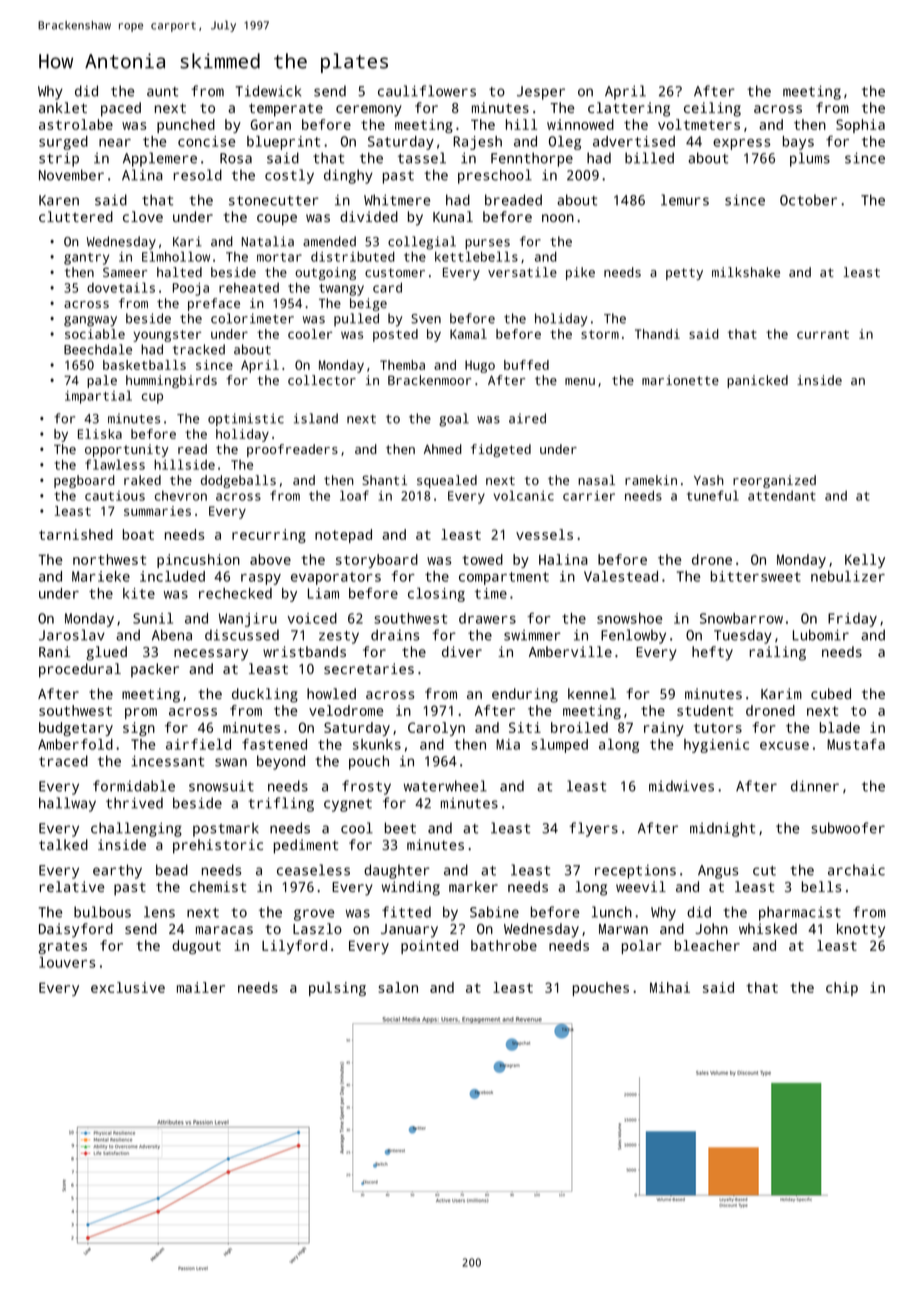 The width and height of the screenshot is (924, 1308). I want to click on clove, so click(143, 216).
